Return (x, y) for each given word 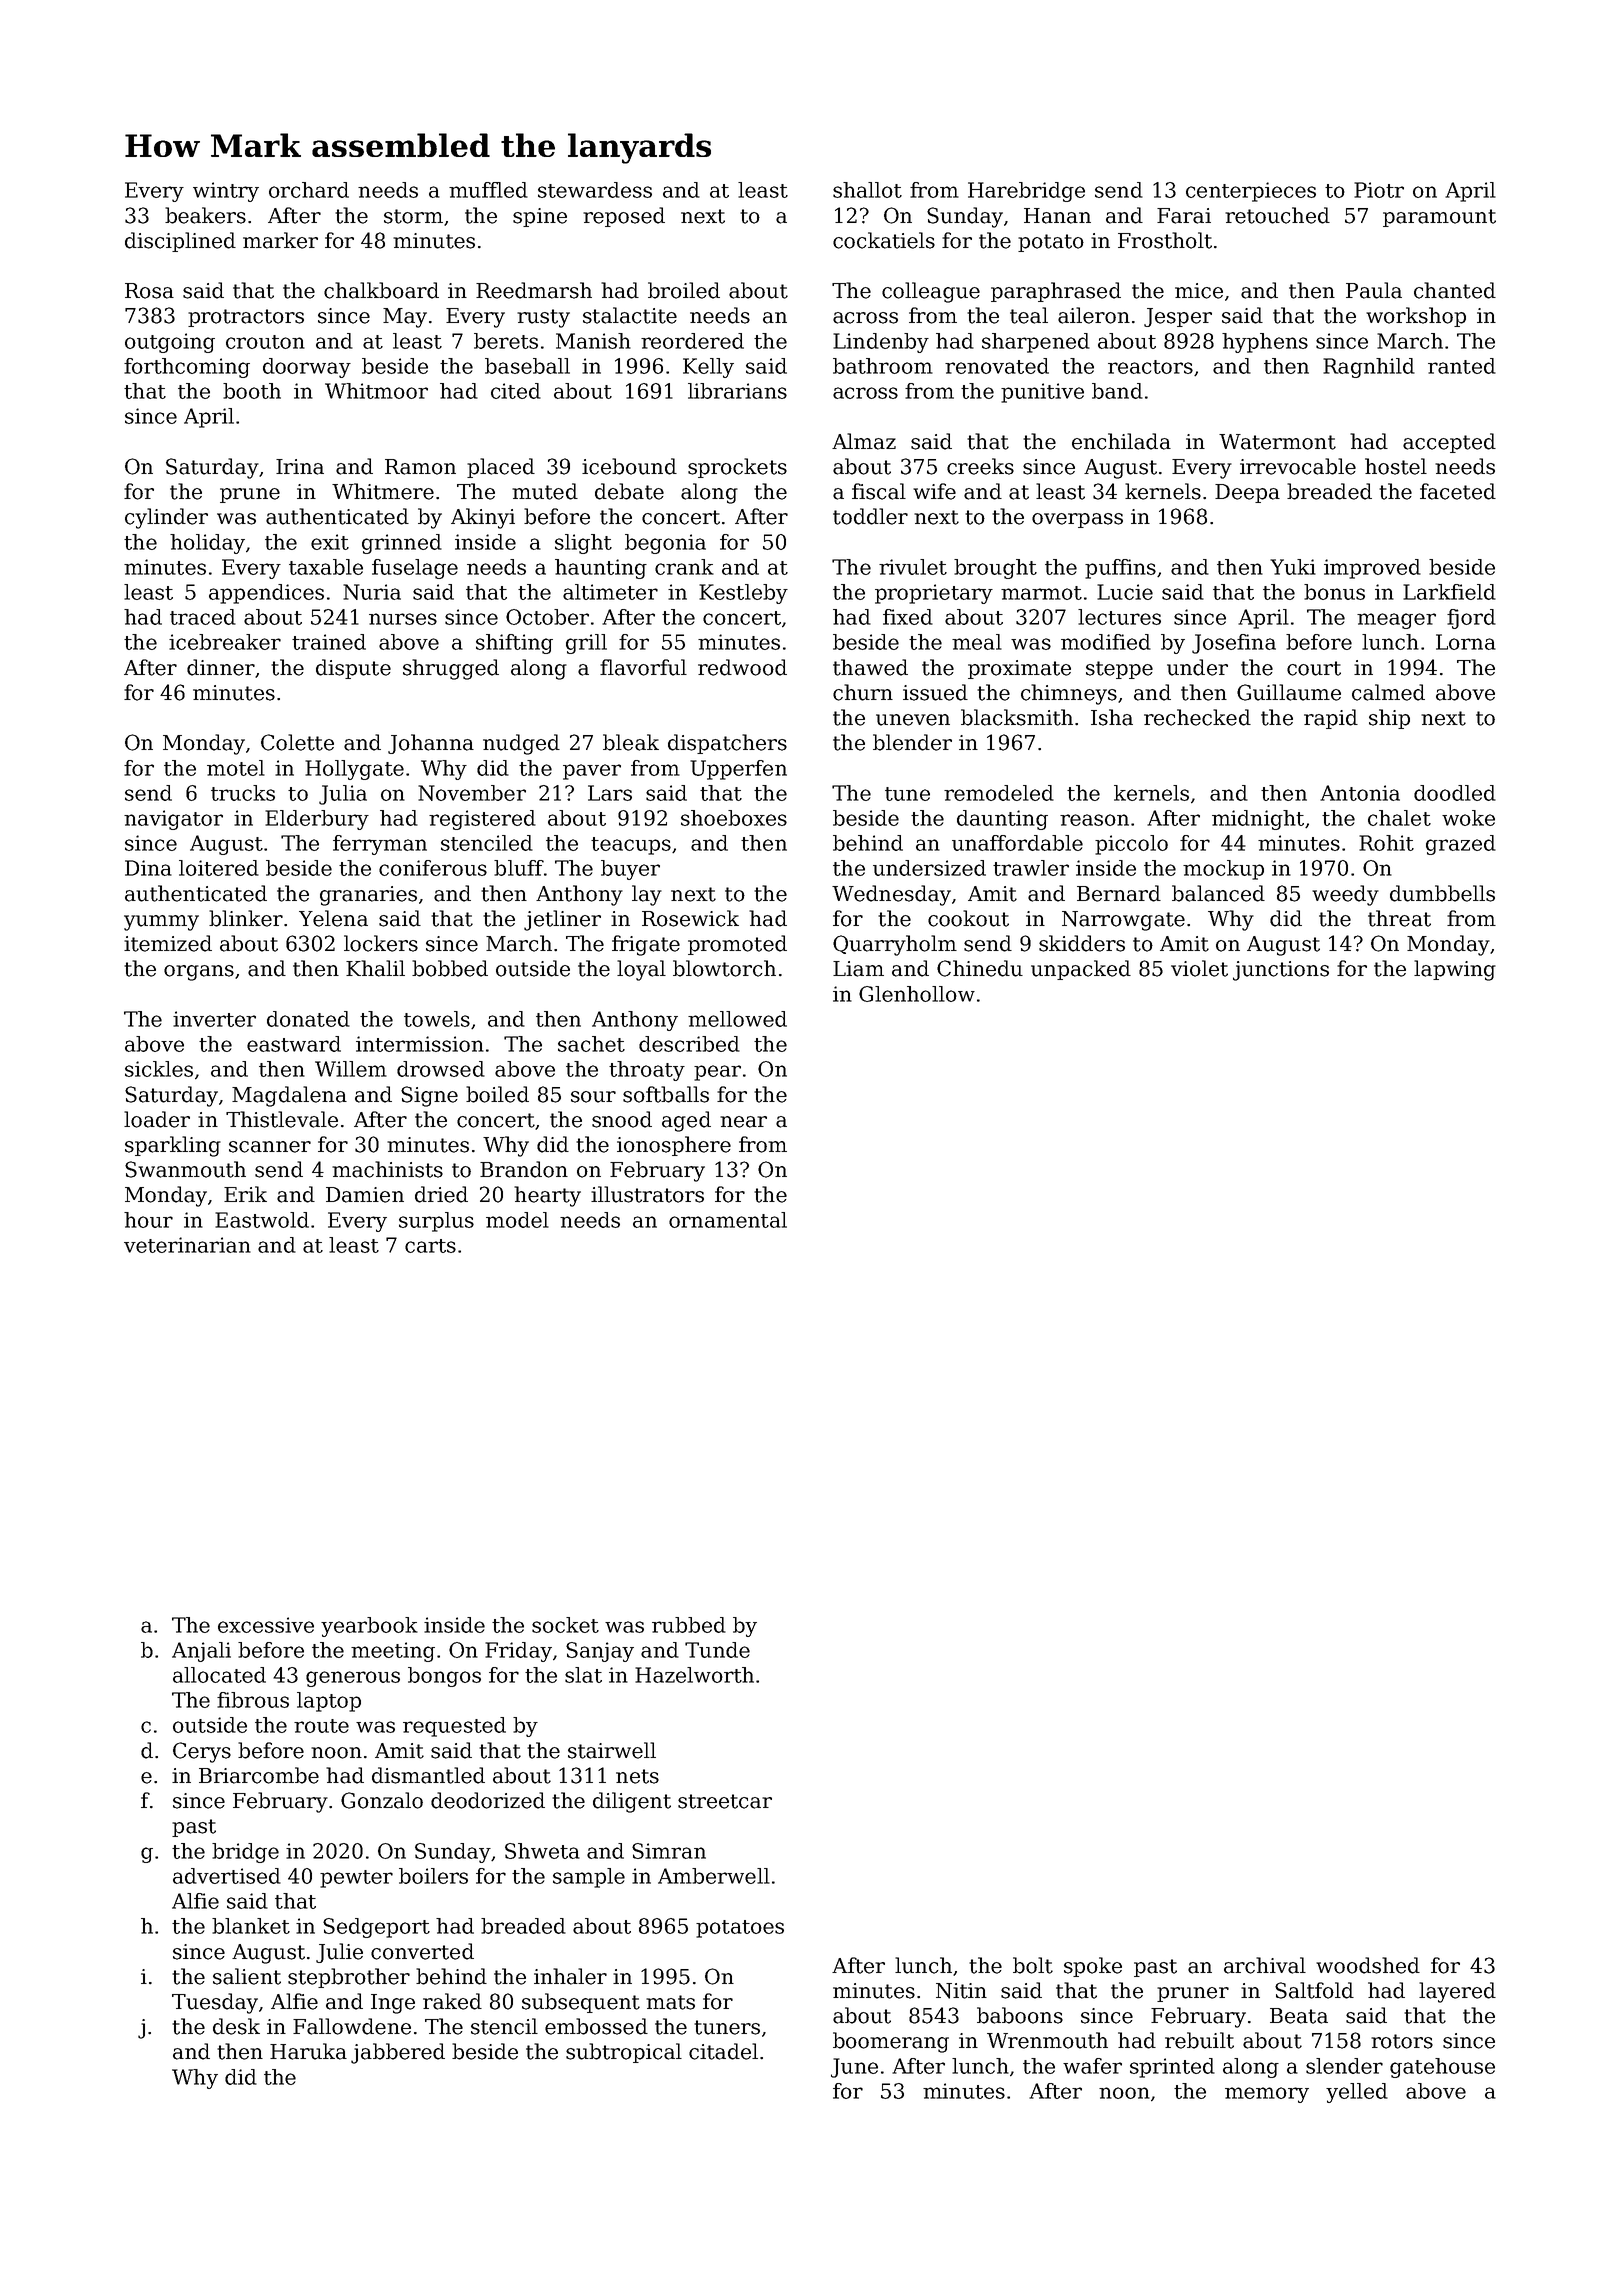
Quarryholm (895, 945)
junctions (1281, 971)
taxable (326, 567)
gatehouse (1442, 2068)
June (854, 2068)
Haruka (308, 2051)
